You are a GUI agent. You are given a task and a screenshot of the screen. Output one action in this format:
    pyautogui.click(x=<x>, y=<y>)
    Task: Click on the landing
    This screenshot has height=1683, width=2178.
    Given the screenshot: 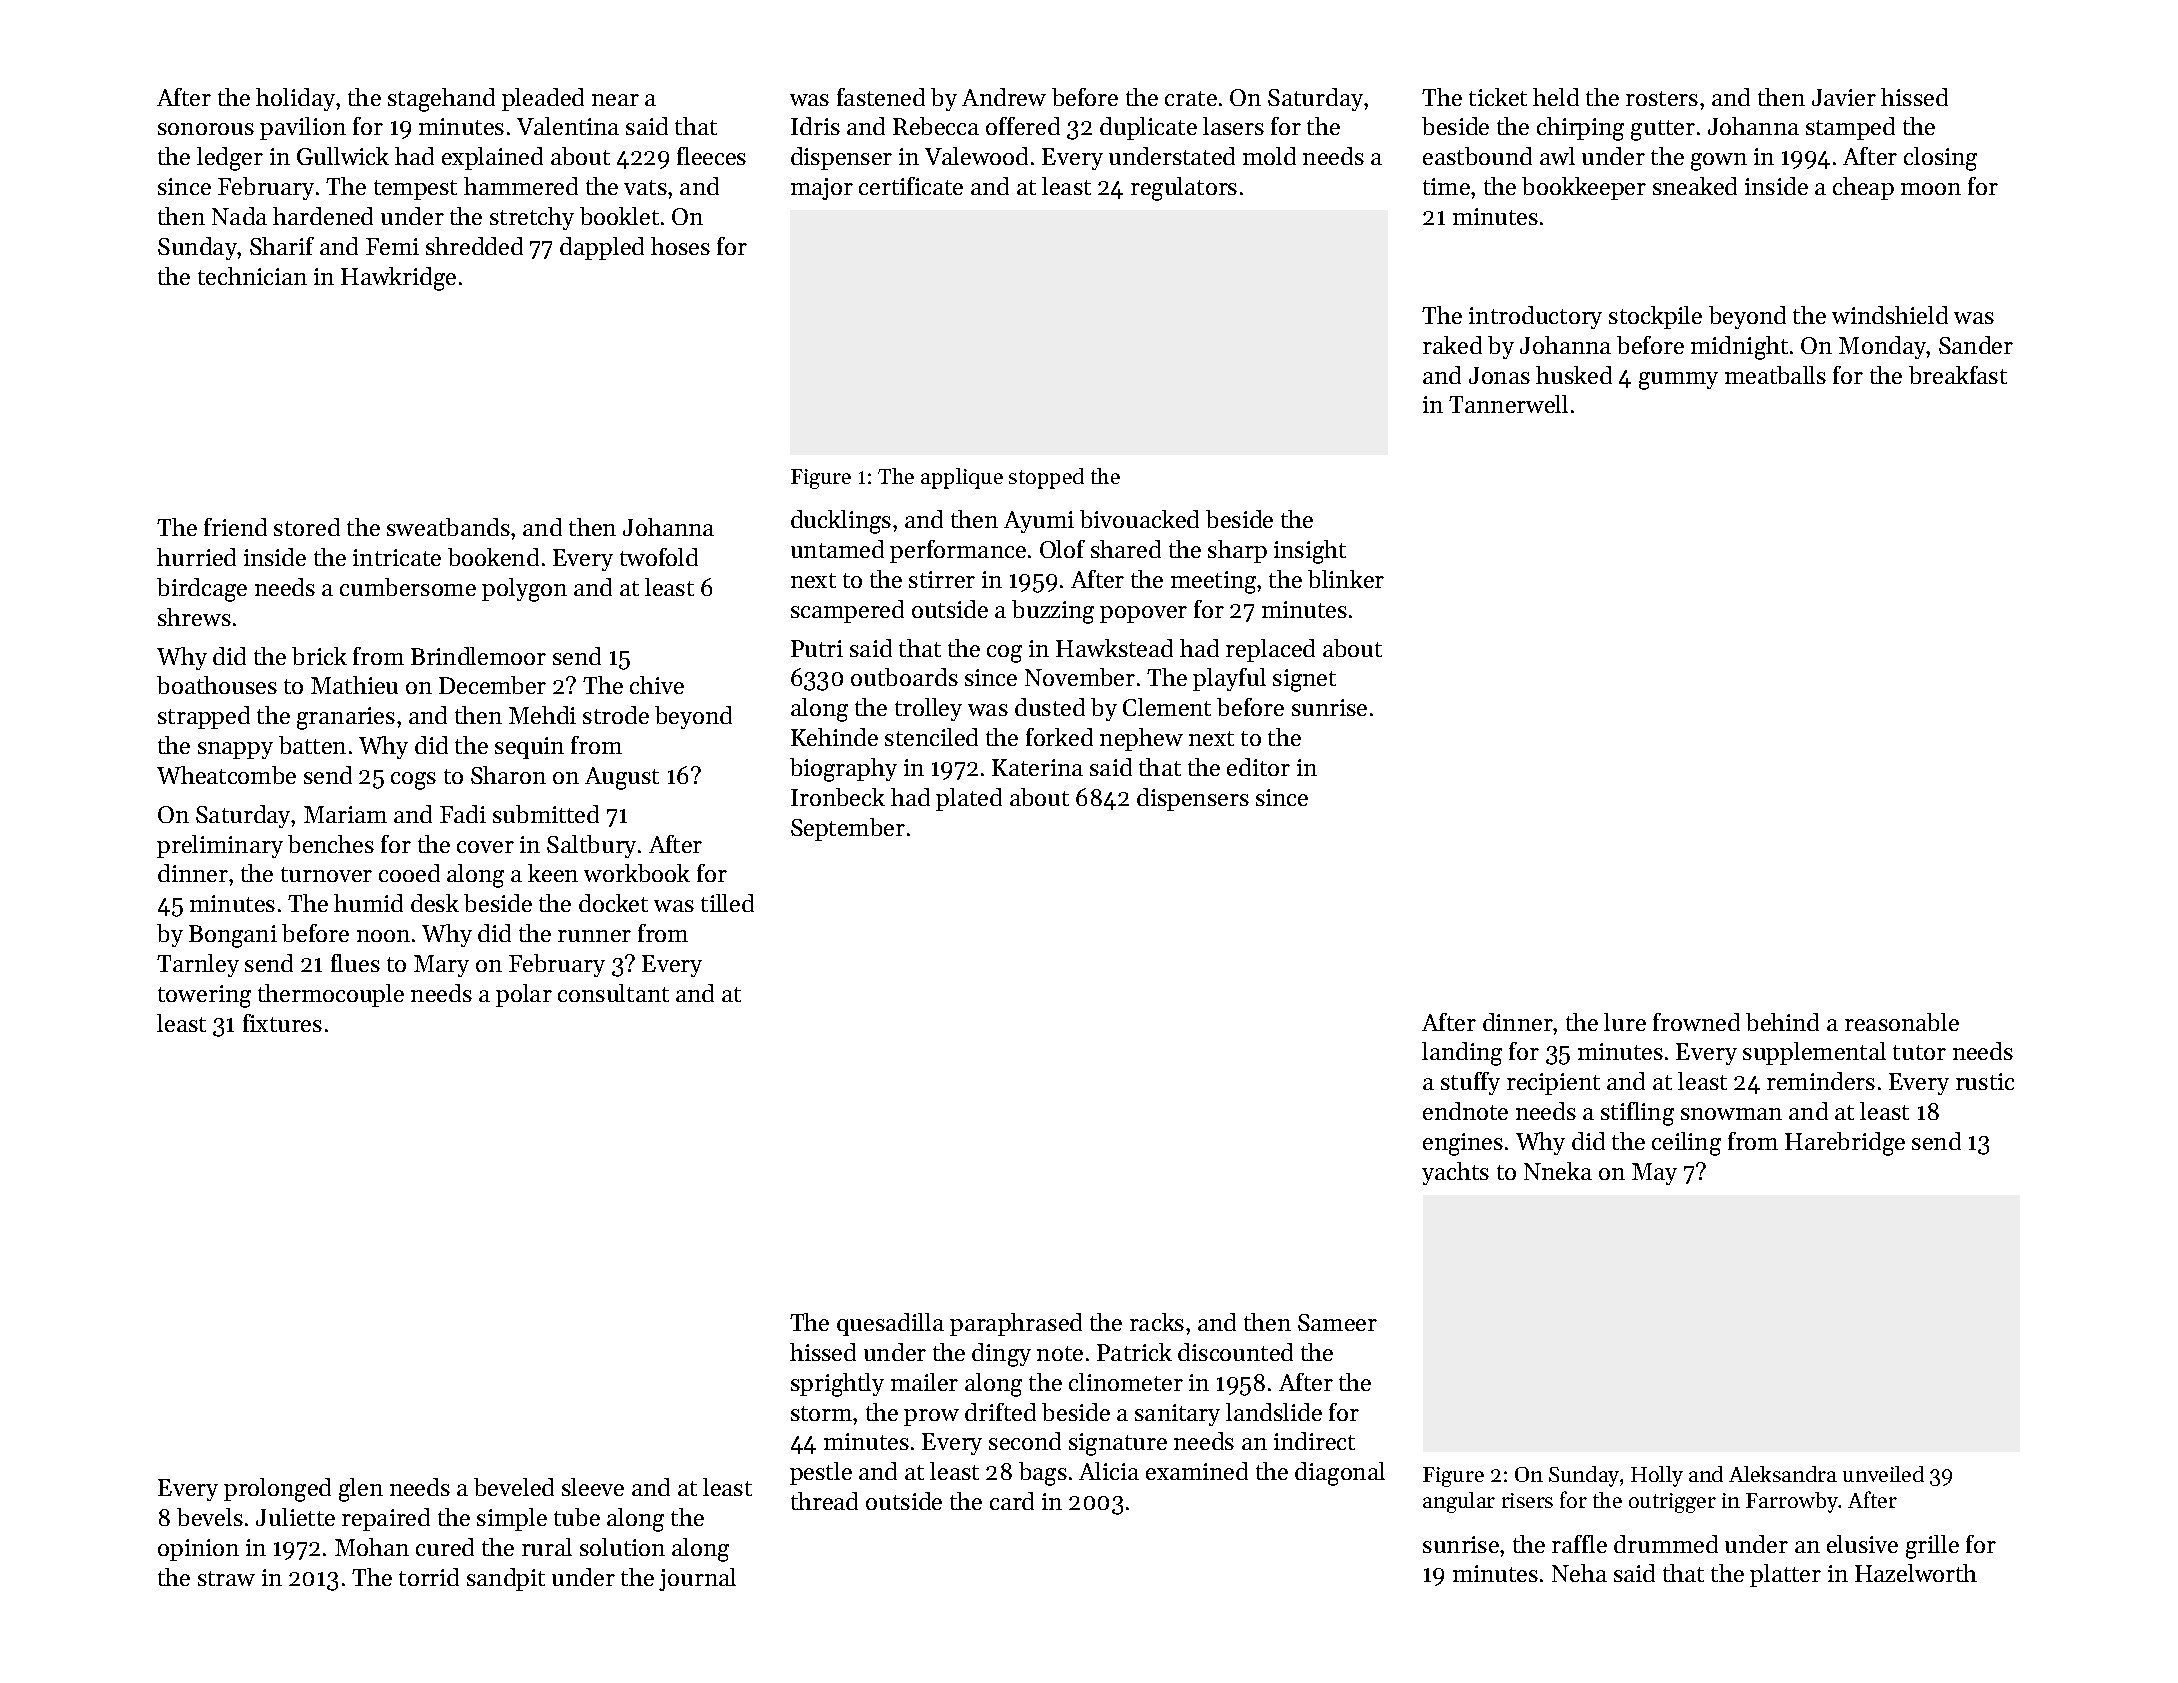 What is the action you would take?
    pyautogui.click(x=1462, y=1054)
